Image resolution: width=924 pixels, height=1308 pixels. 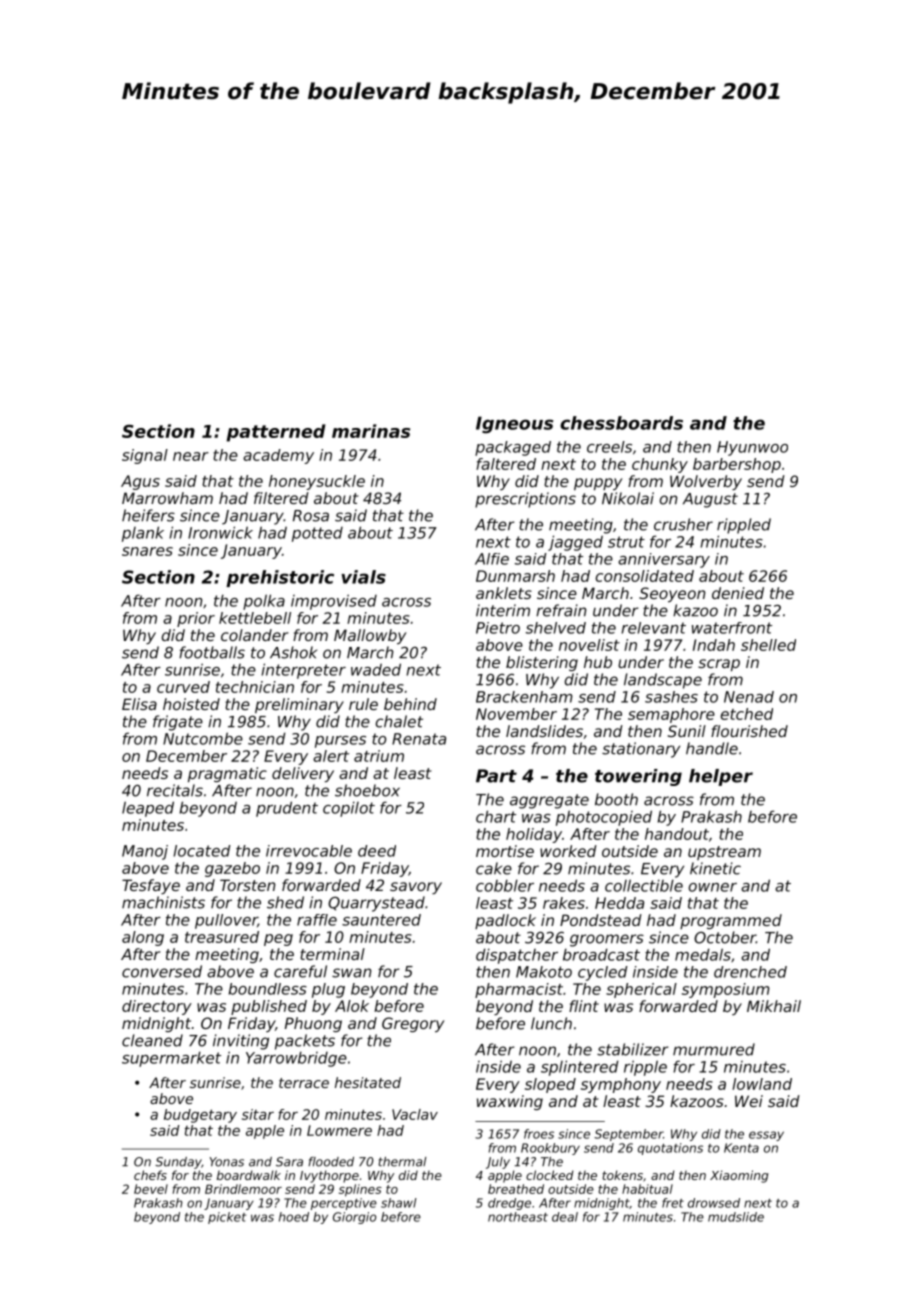 I want to click on cobbler, so click(x=505, y=885).
